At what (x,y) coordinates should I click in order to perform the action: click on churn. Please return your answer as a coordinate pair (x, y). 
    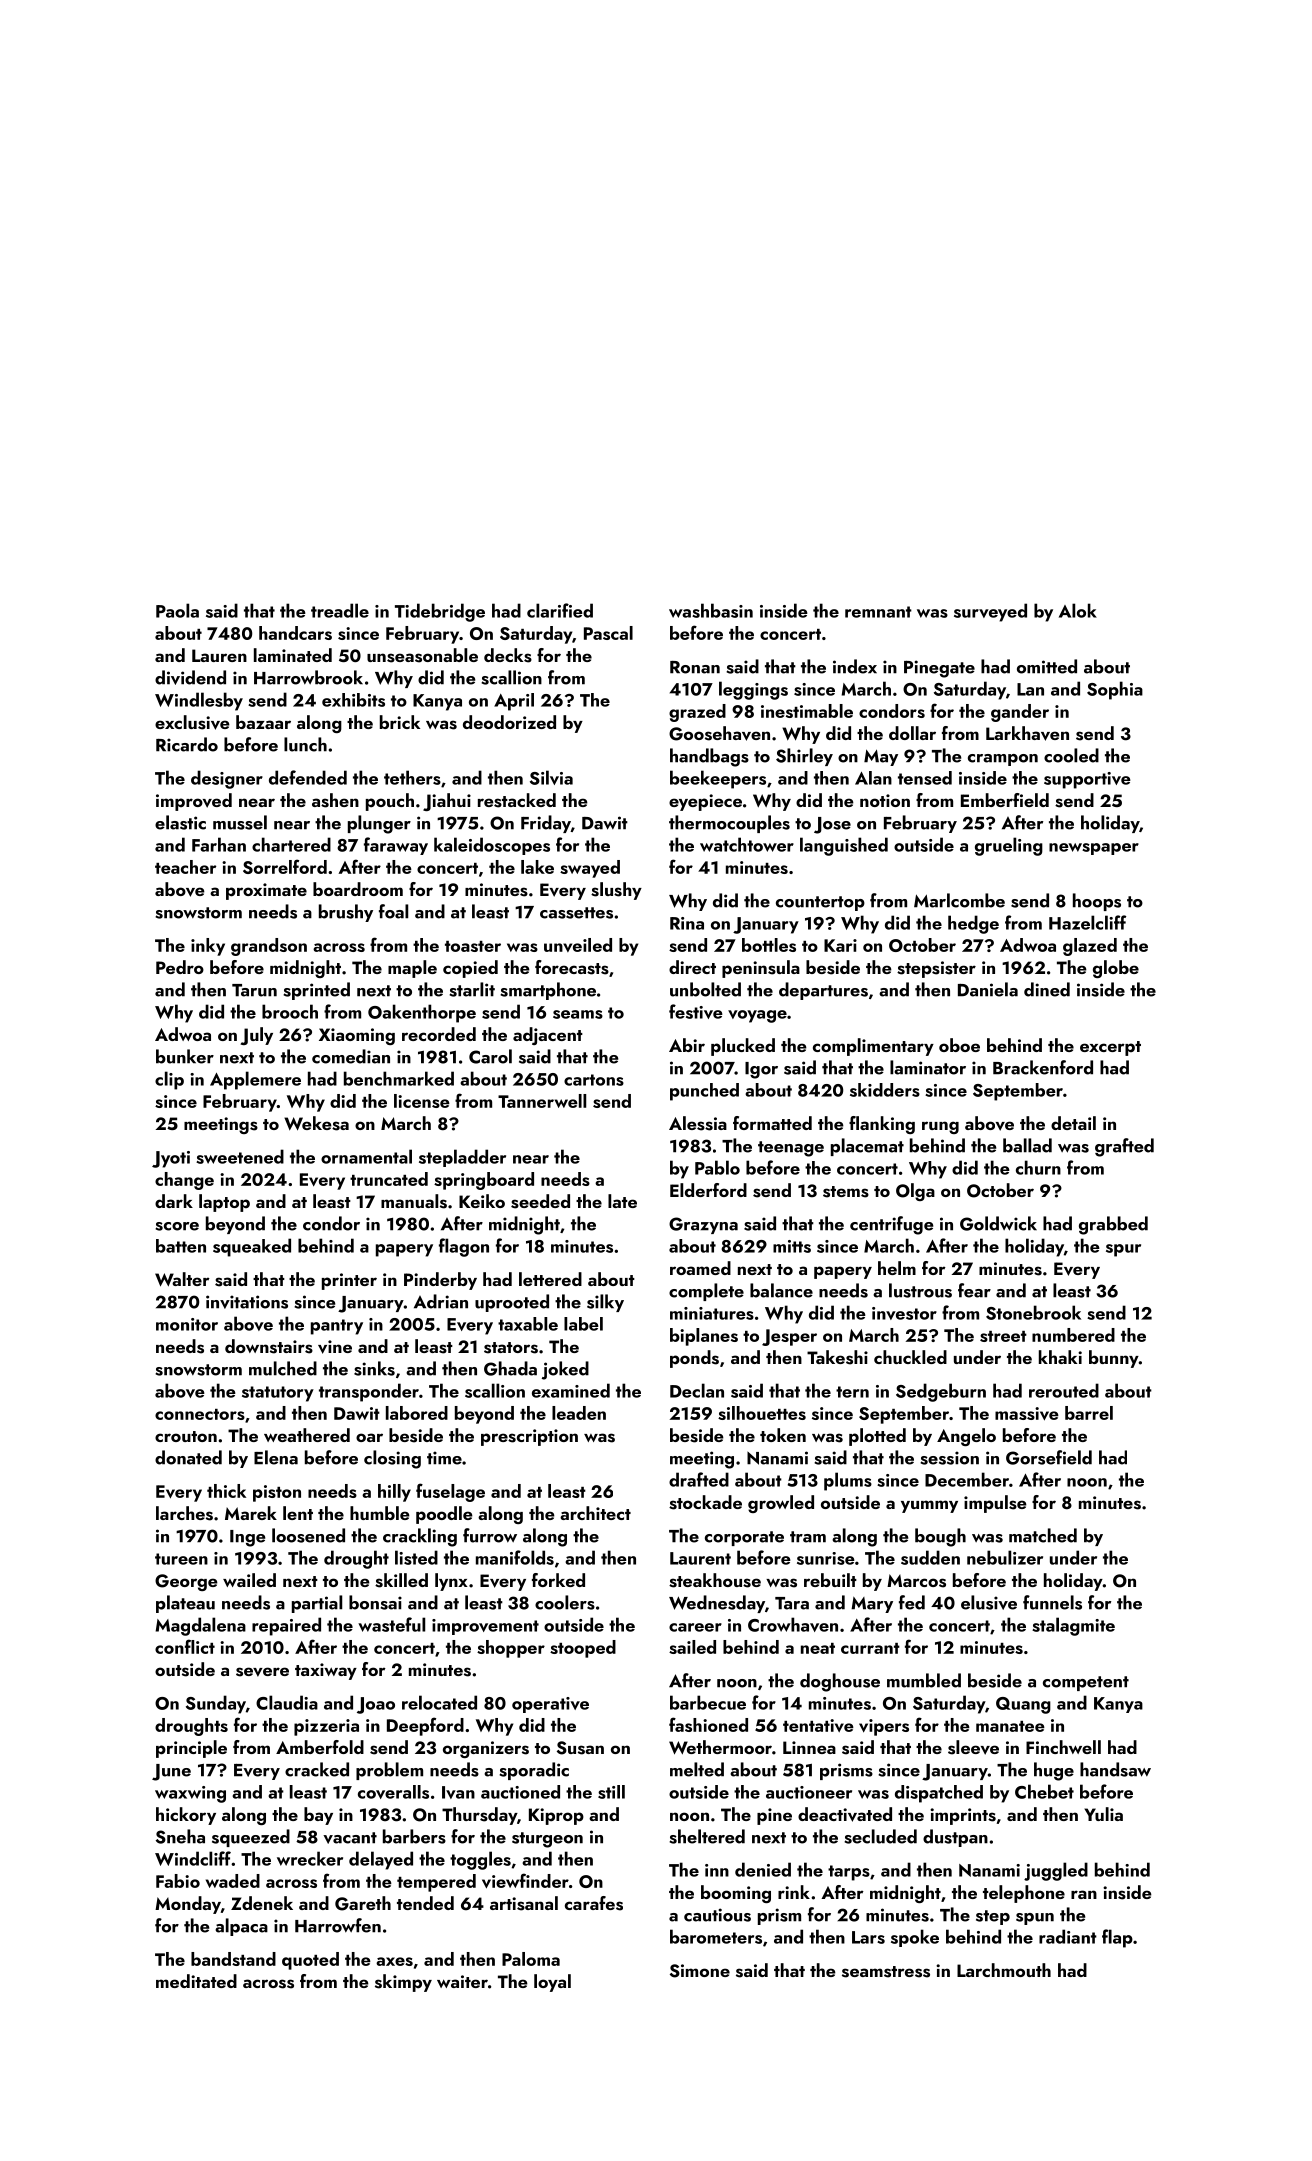
    Looking at the image, I should click on (1038, 1167).
